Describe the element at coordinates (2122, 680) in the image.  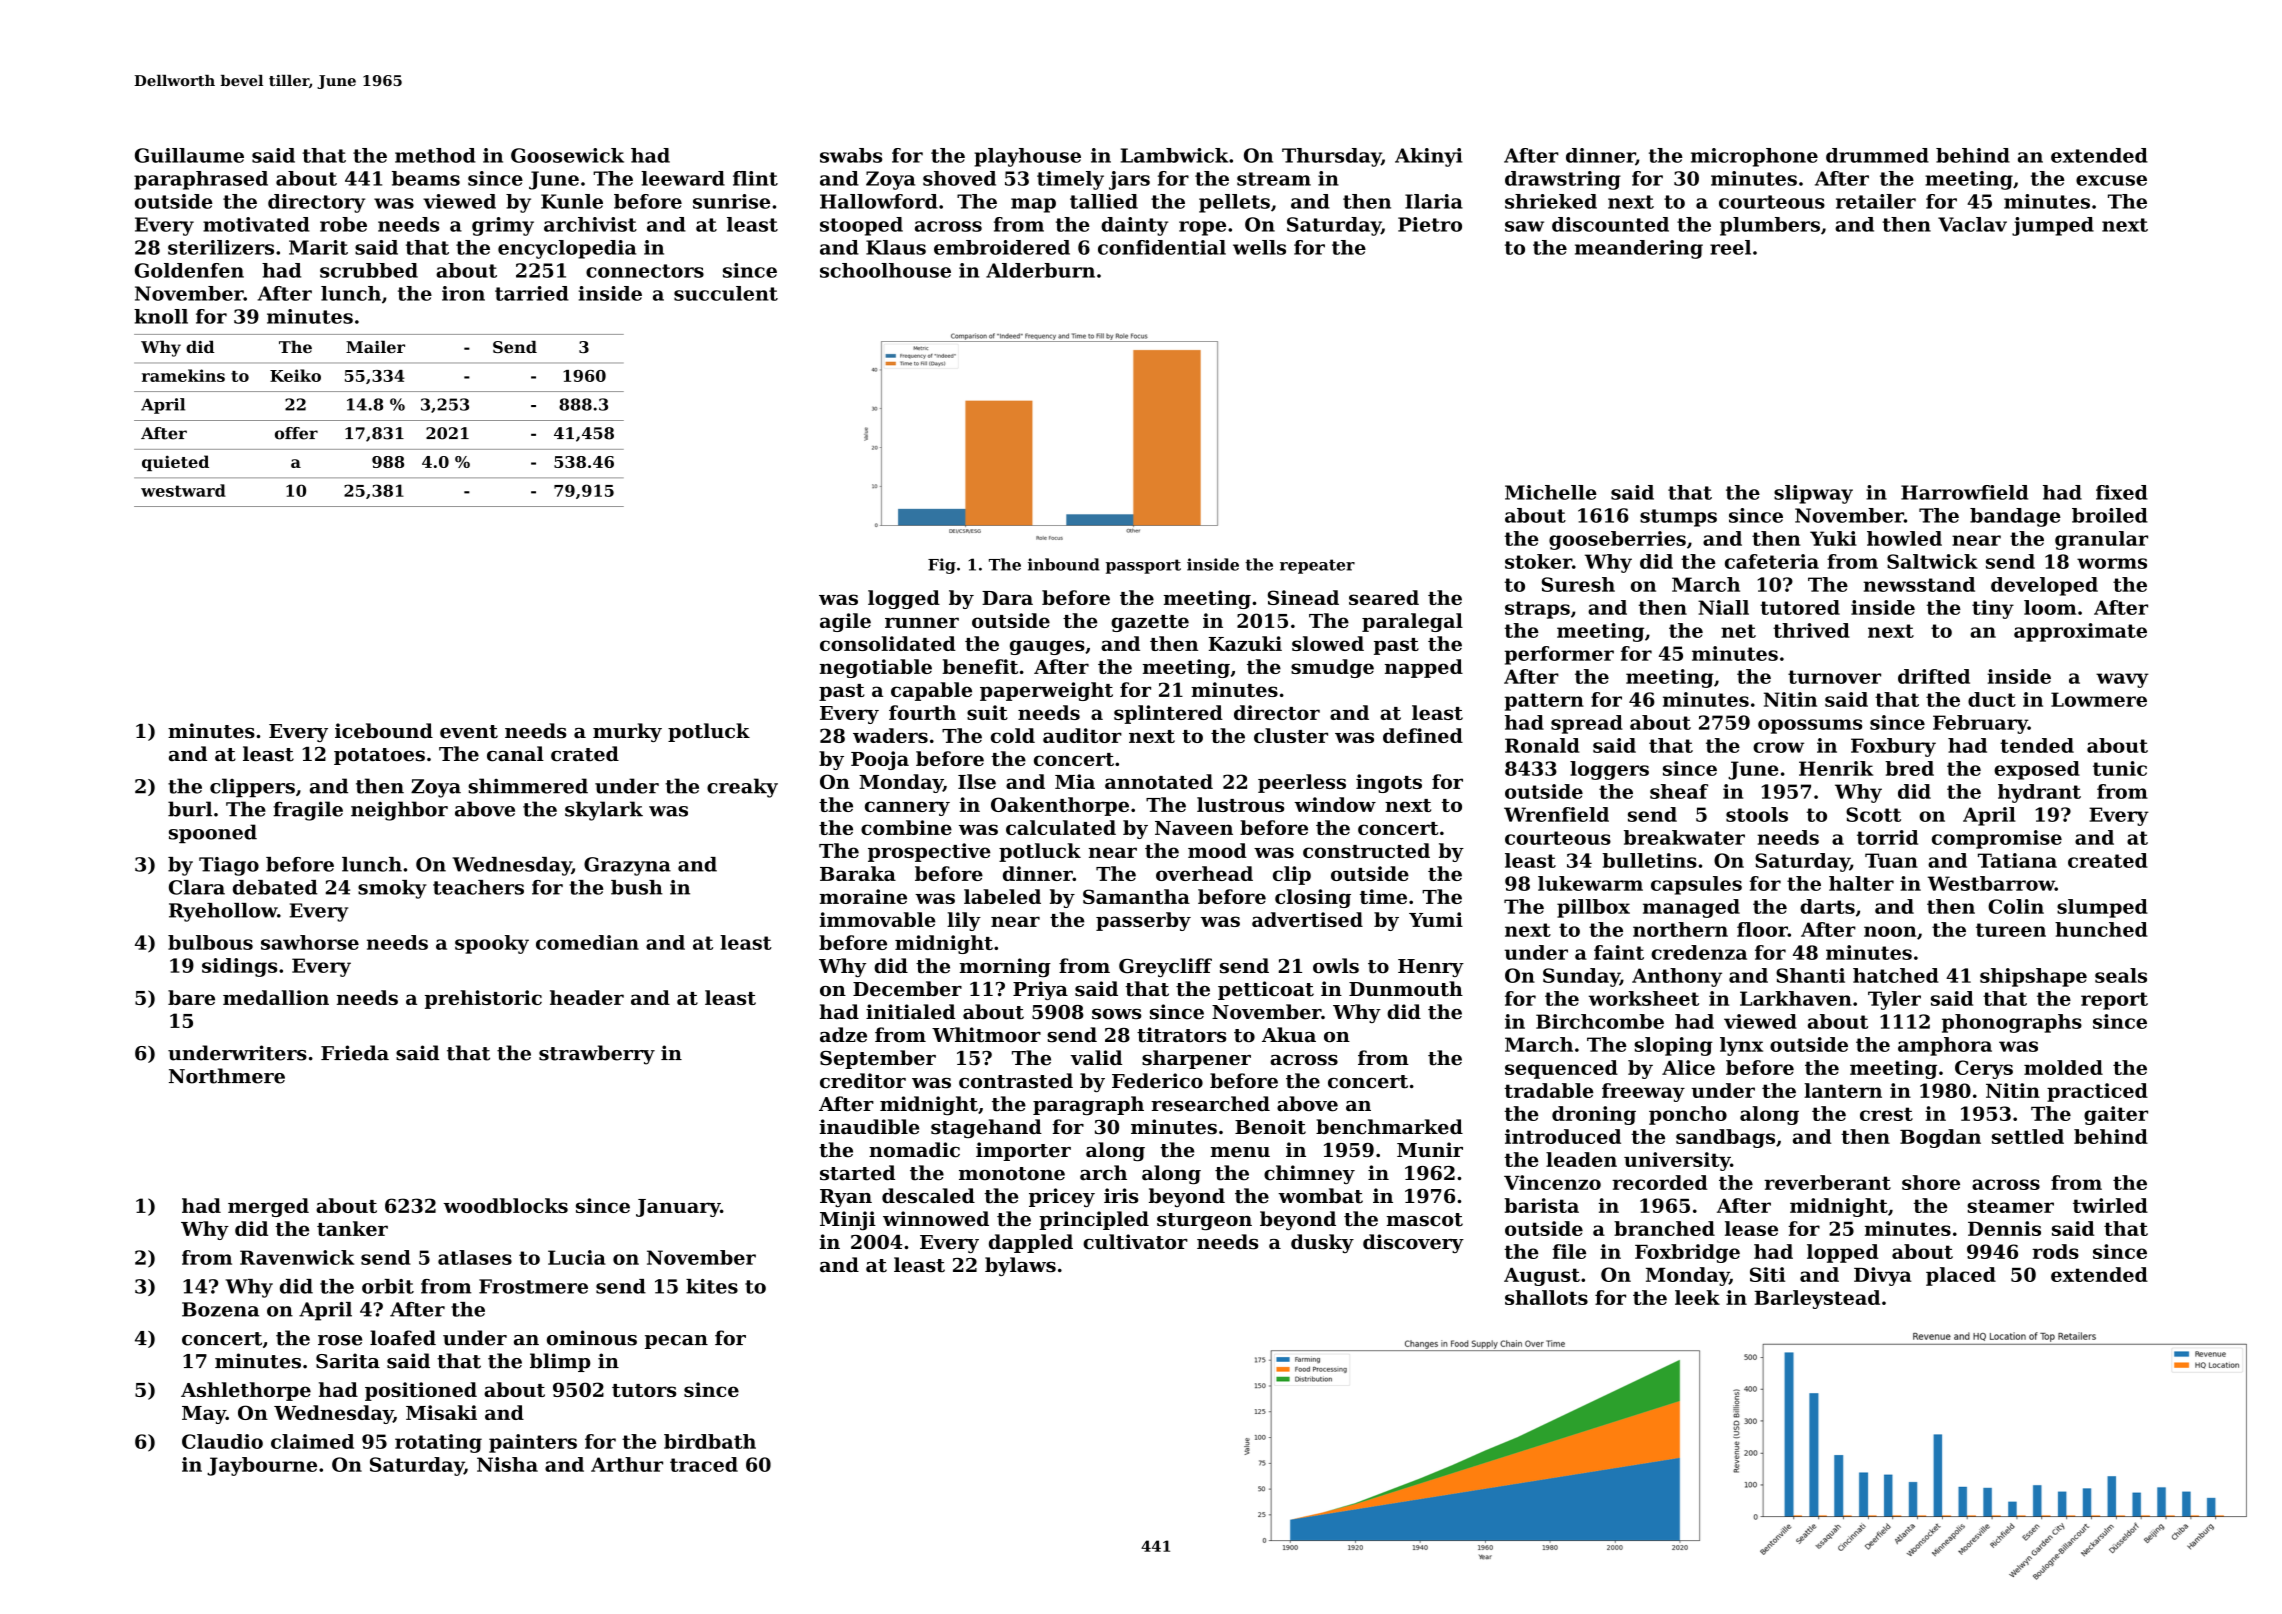
I see `wavy` at that location.
